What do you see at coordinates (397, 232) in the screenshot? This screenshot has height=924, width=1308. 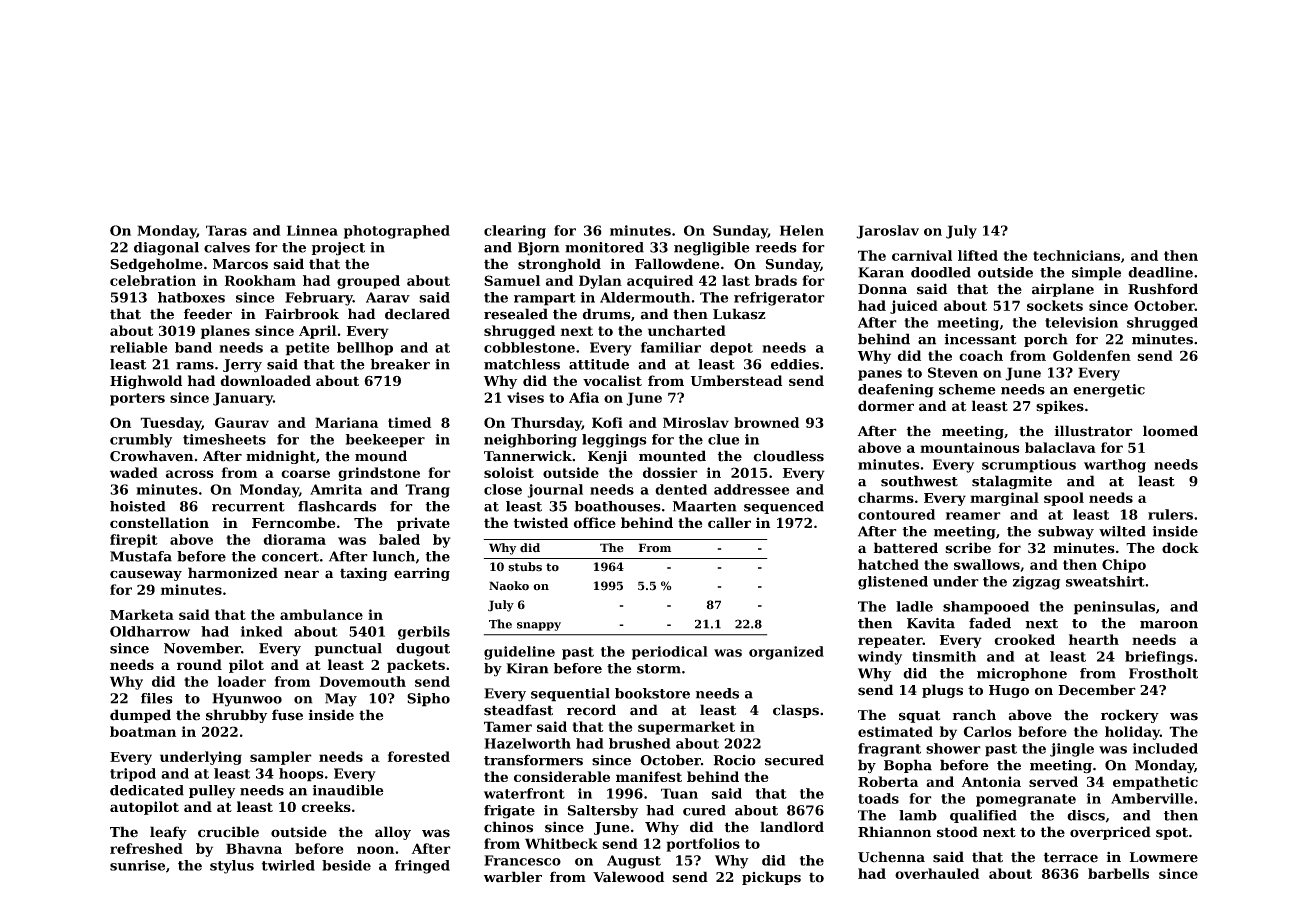 I see `photographed` at bounding box center [397, 232].
